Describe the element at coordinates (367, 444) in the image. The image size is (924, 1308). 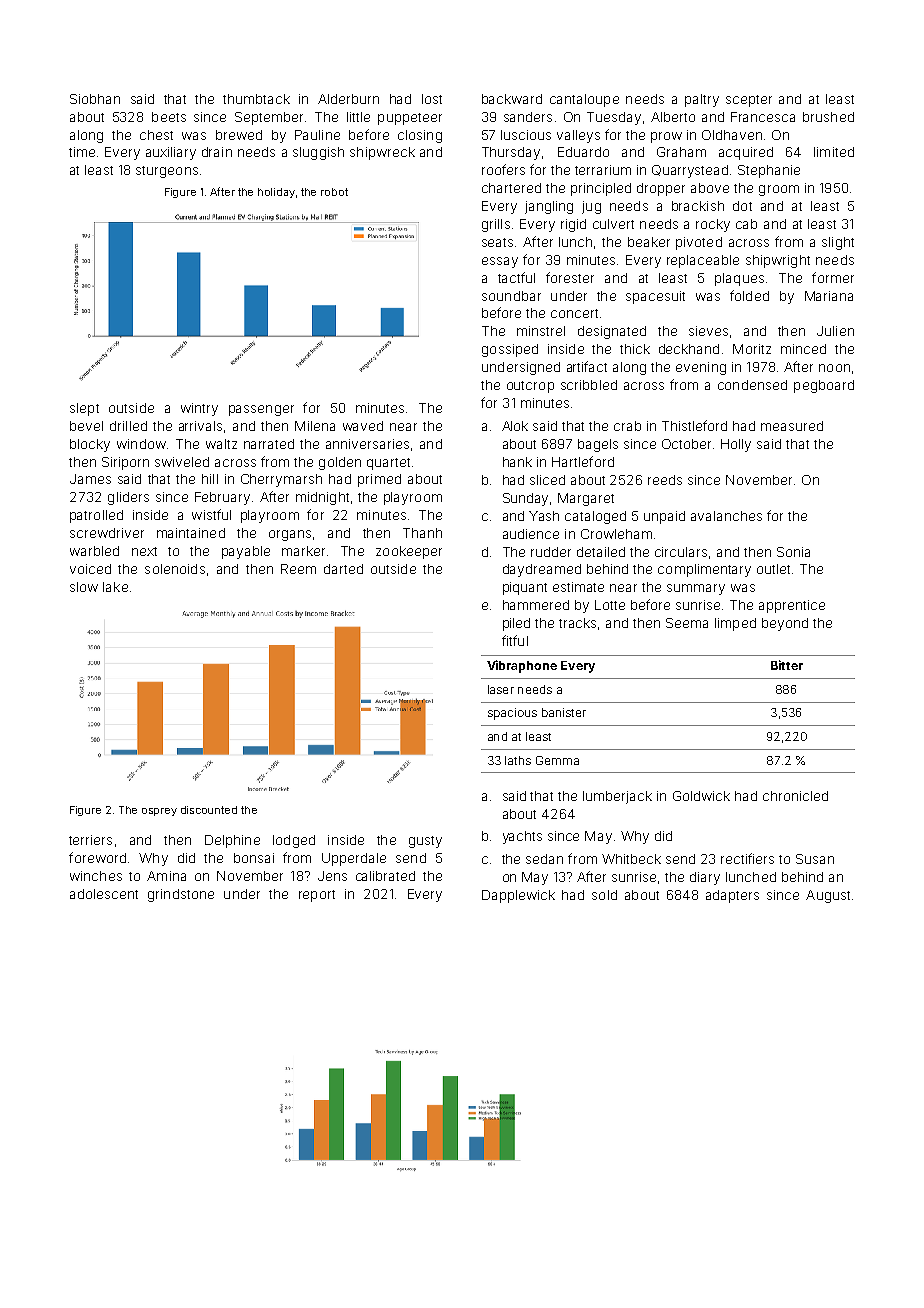
I see `anniversaries` at that location.
